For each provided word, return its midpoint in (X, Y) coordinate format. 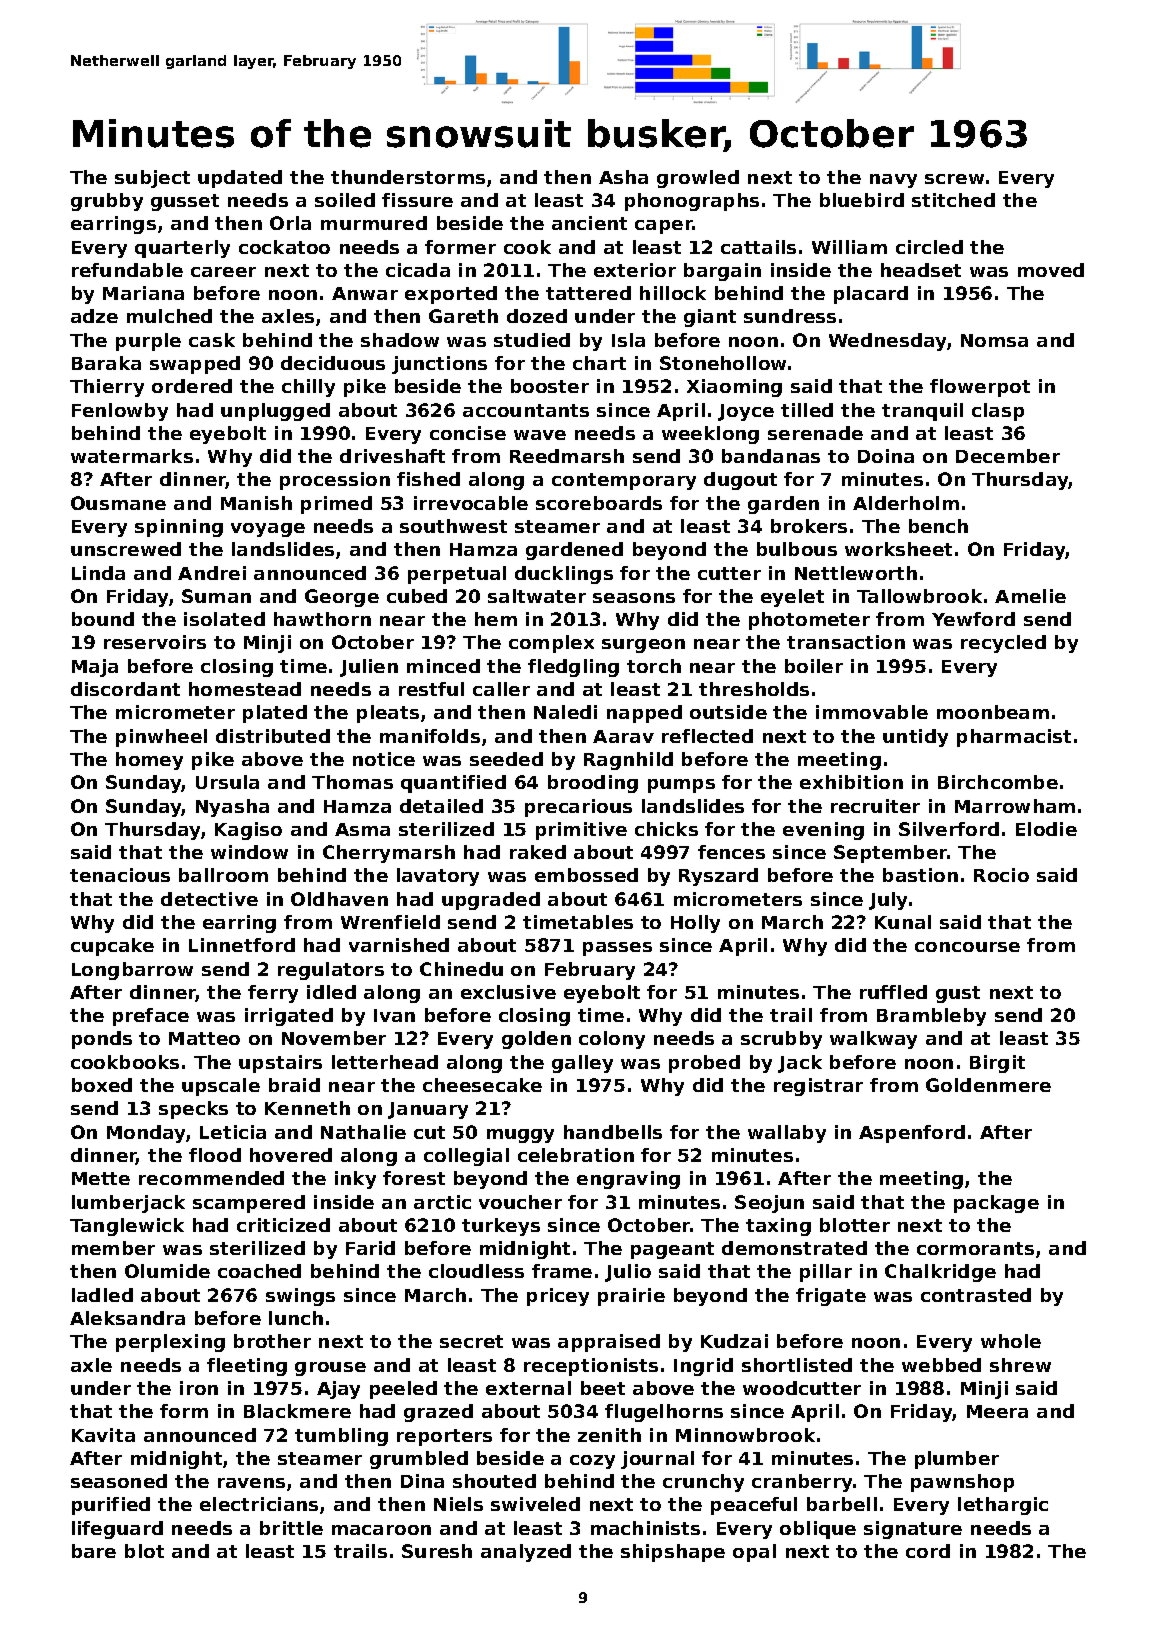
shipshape (673, 1553)
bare (94, 1551)
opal (754, 1553)
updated (240, 179)
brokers (809, 526)
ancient (589, 223)
